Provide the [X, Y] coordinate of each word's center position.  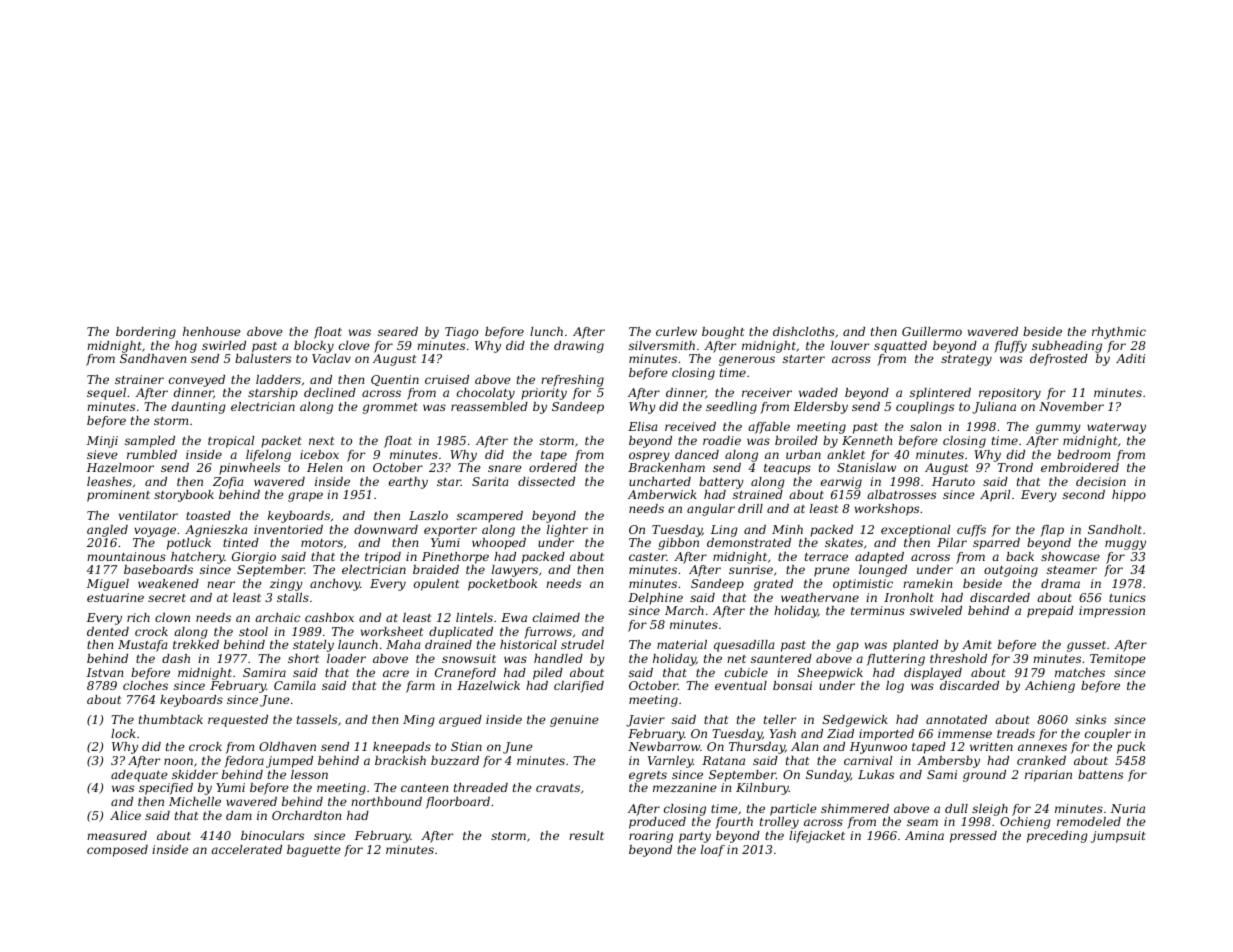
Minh [787, 529]
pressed [973, 837]
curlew [676, 331]
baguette [314, 851]
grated [773, 585]
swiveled [936, 610]
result [586, 835]
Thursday [757, 748]
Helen [324, 467]
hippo [1129, 496]
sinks [1091, 719]
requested [238, 721]
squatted [900, 347]
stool [253, 631]
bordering [146, 333]
